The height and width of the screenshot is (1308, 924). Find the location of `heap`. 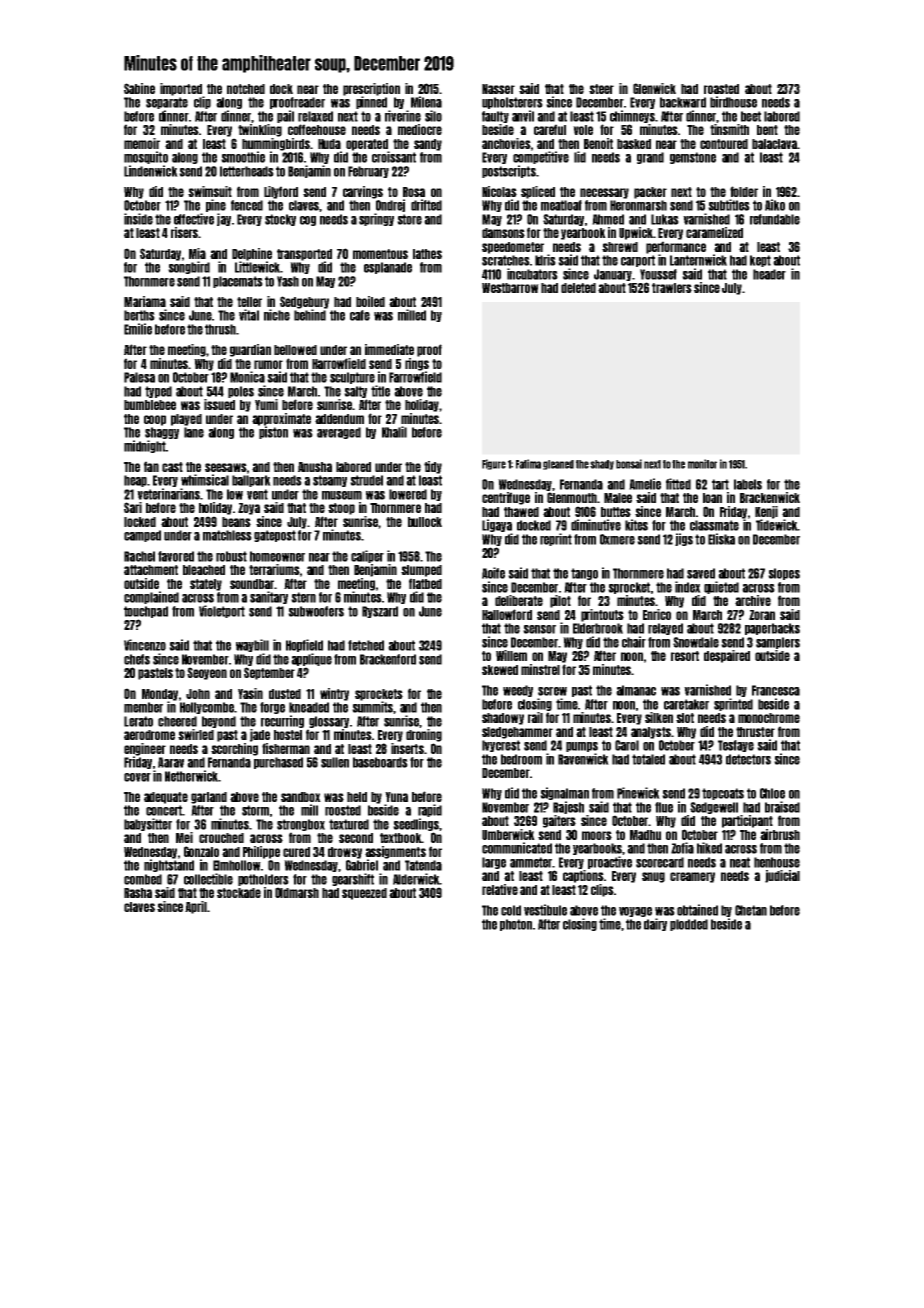

heap is located at coordinates (135, 481).
